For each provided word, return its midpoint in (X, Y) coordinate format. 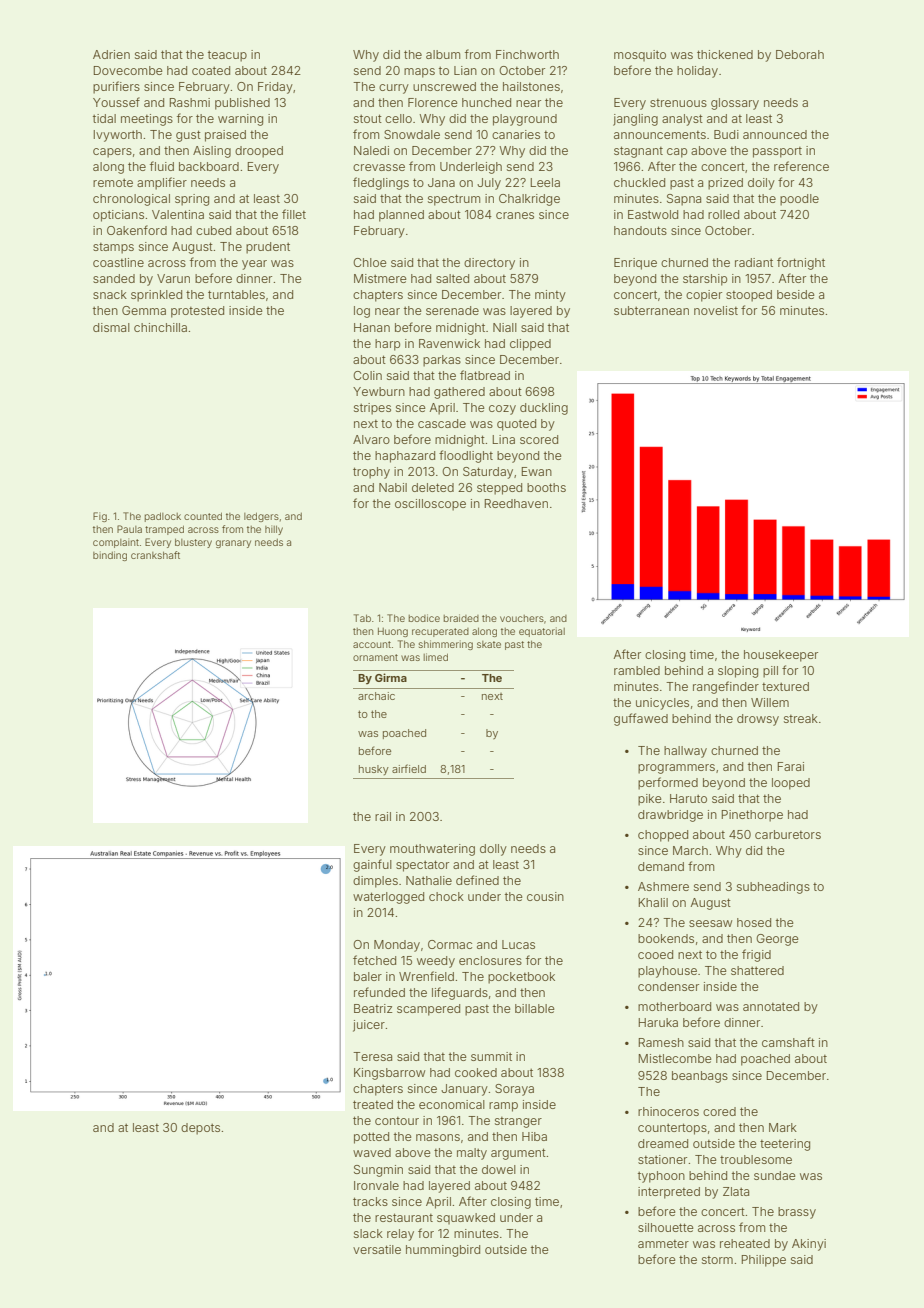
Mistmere (380, 278)
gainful (372, 865)
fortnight (801, 263)
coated (211, 70)
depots (200, 1129)
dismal (111, 327)
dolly (493, 850)
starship (705, 280)
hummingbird (443, 1251)
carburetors (788, 834)
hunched (486, 102)
